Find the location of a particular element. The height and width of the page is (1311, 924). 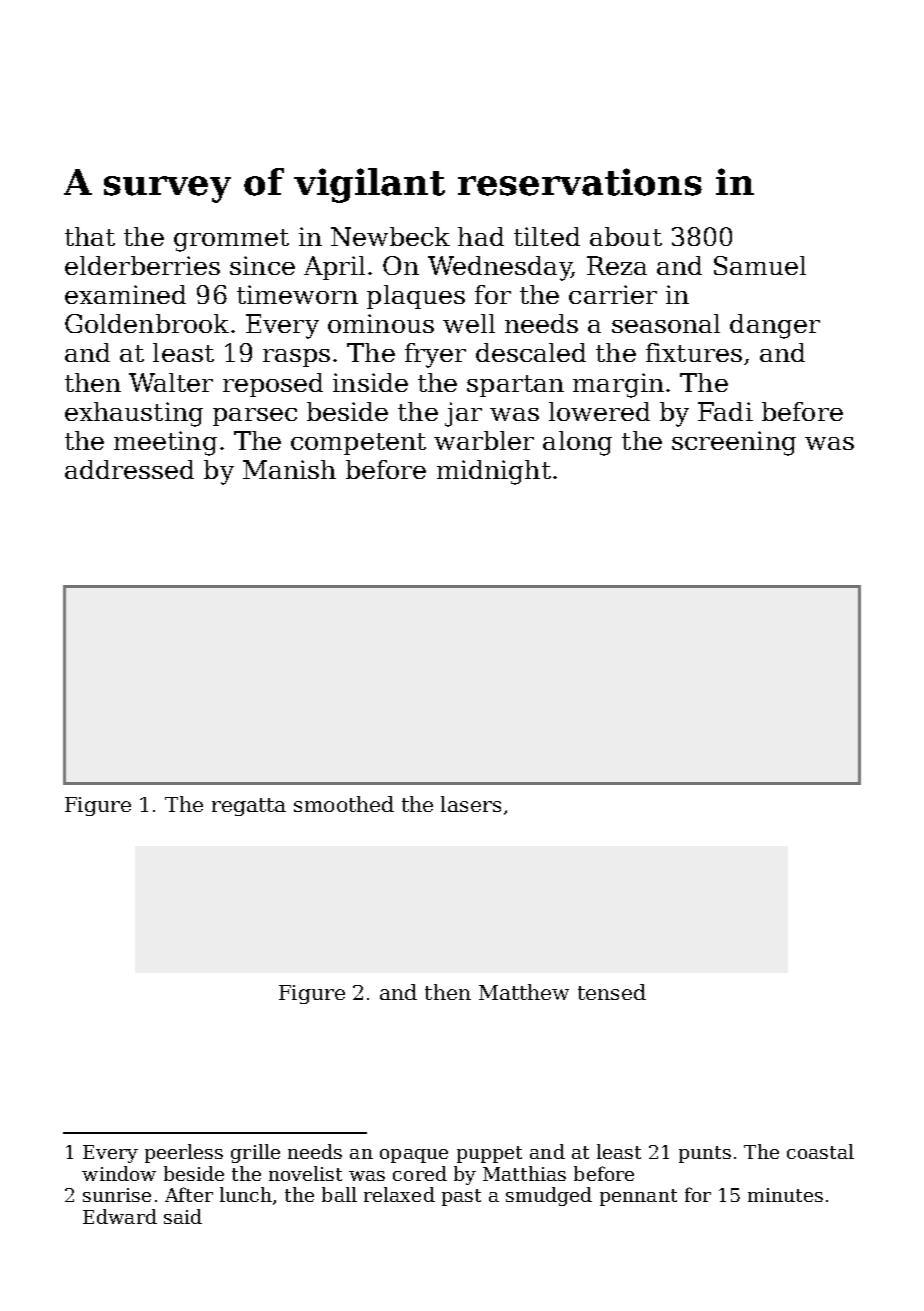

Matthew is located at coordinates (524, 992).
